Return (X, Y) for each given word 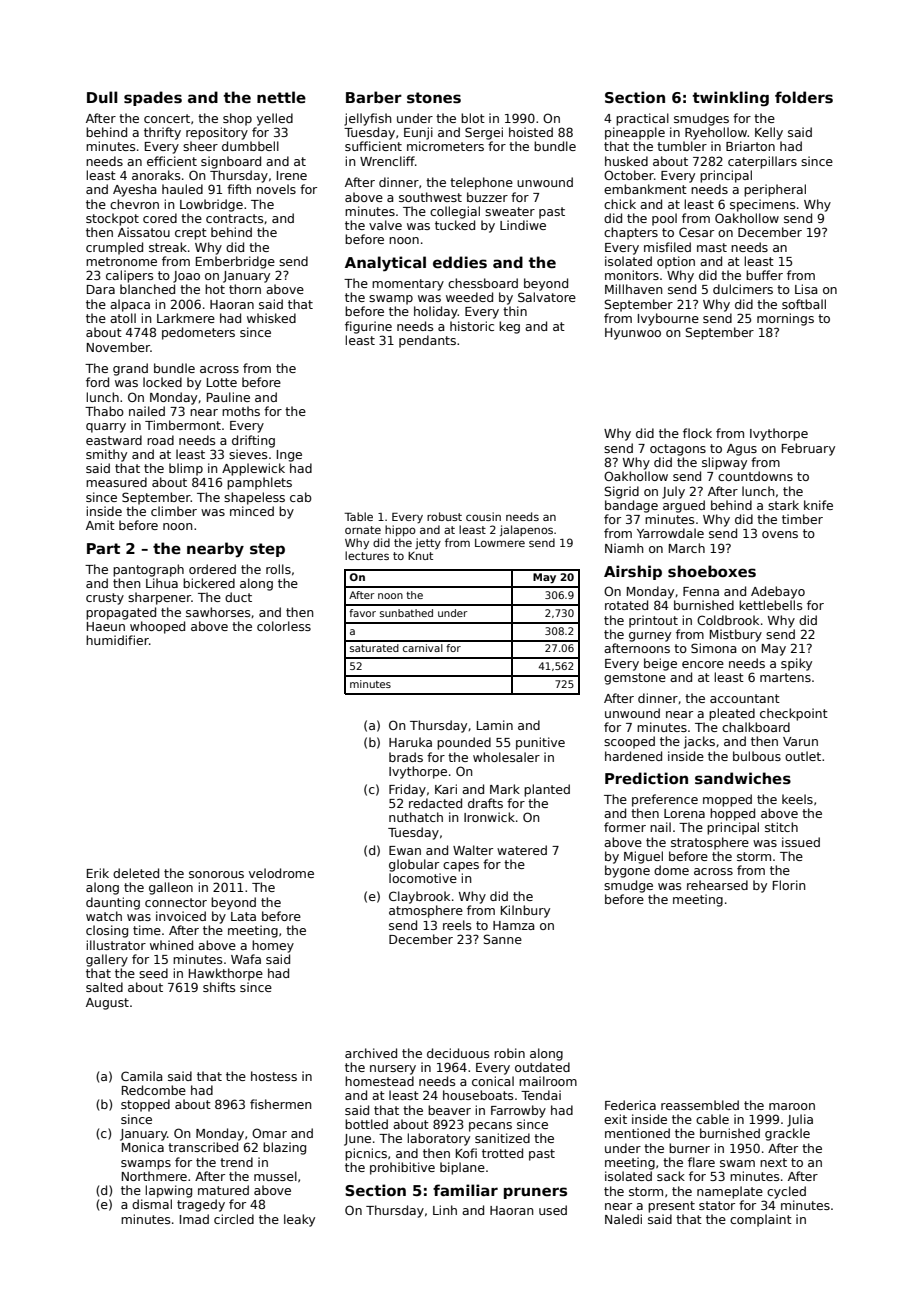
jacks (699, 742)
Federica (630, 1105)
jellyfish (367, 119)
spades (153, 98)
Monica (143, 1147)
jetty (428, 543)
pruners (535, 1193)
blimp (186, 469)
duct (238, 597)
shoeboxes (712, 571)
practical (642, 119)
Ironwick (489, 817)
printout (653, 621)
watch (104, 916)
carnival (423, 648)
